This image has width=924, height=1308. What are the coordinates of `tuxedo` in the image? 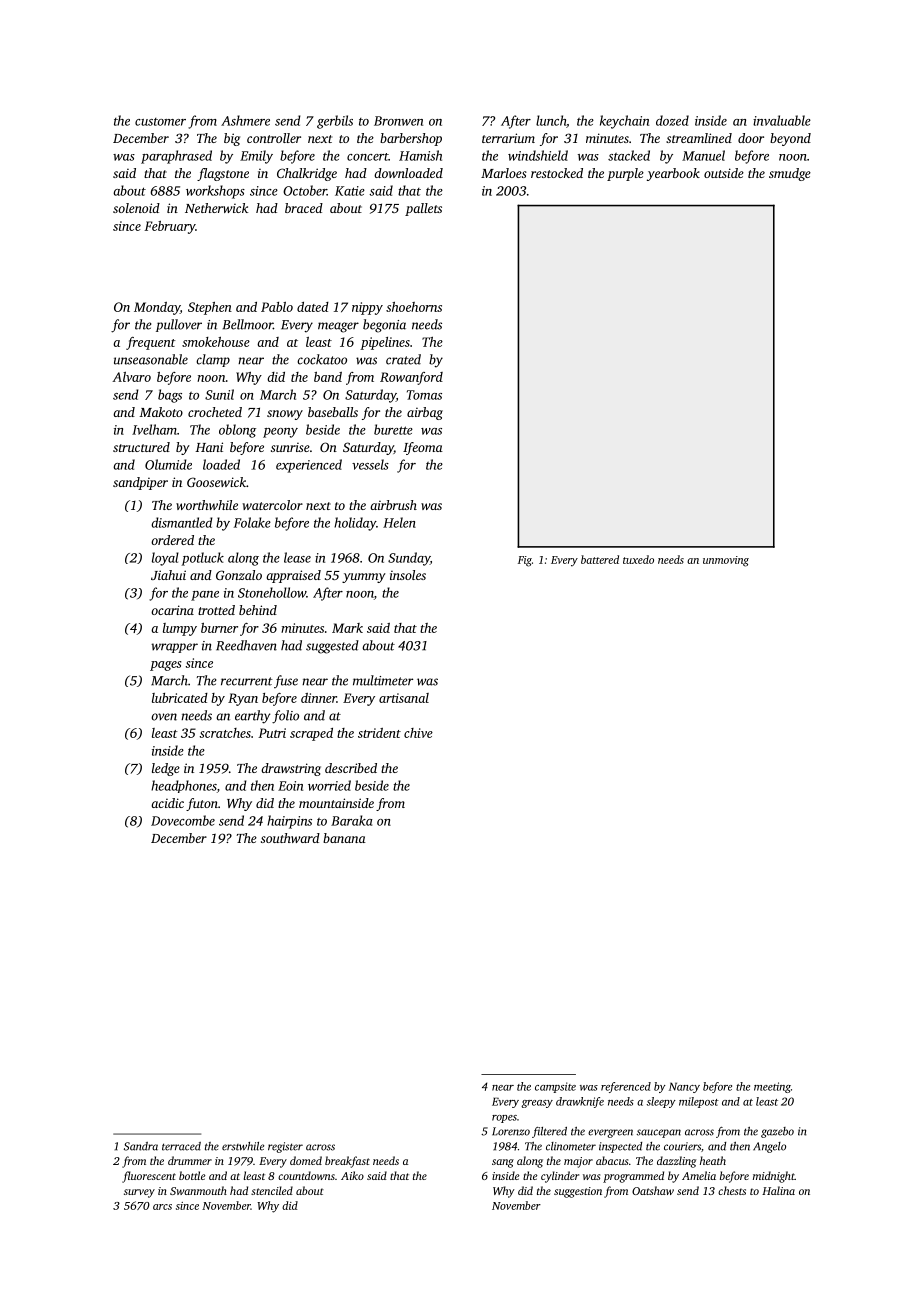 It's located at (638, 559).
